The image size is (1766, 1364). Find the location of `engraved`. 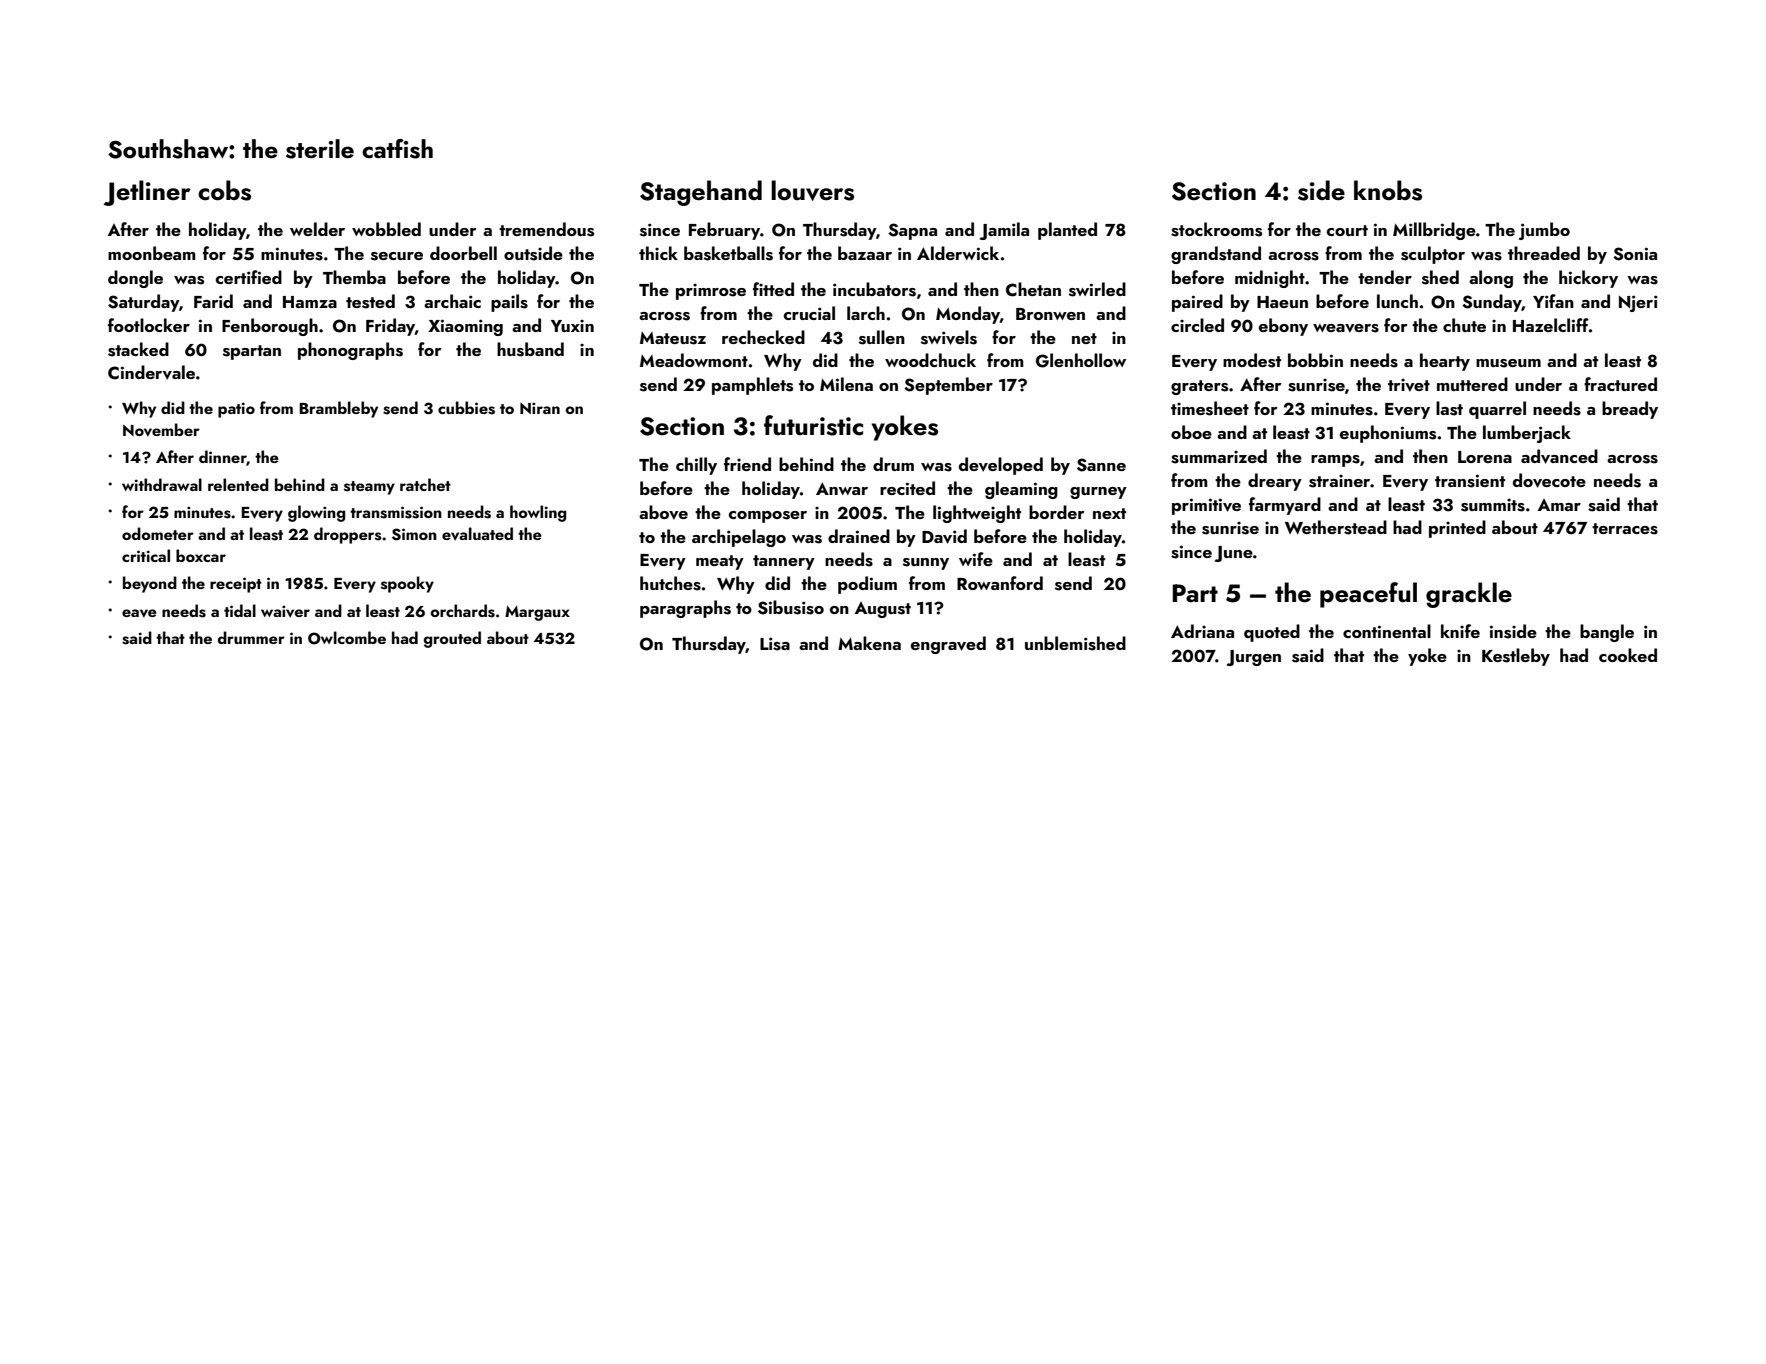

engraved is located at coordinates (948, 645).
